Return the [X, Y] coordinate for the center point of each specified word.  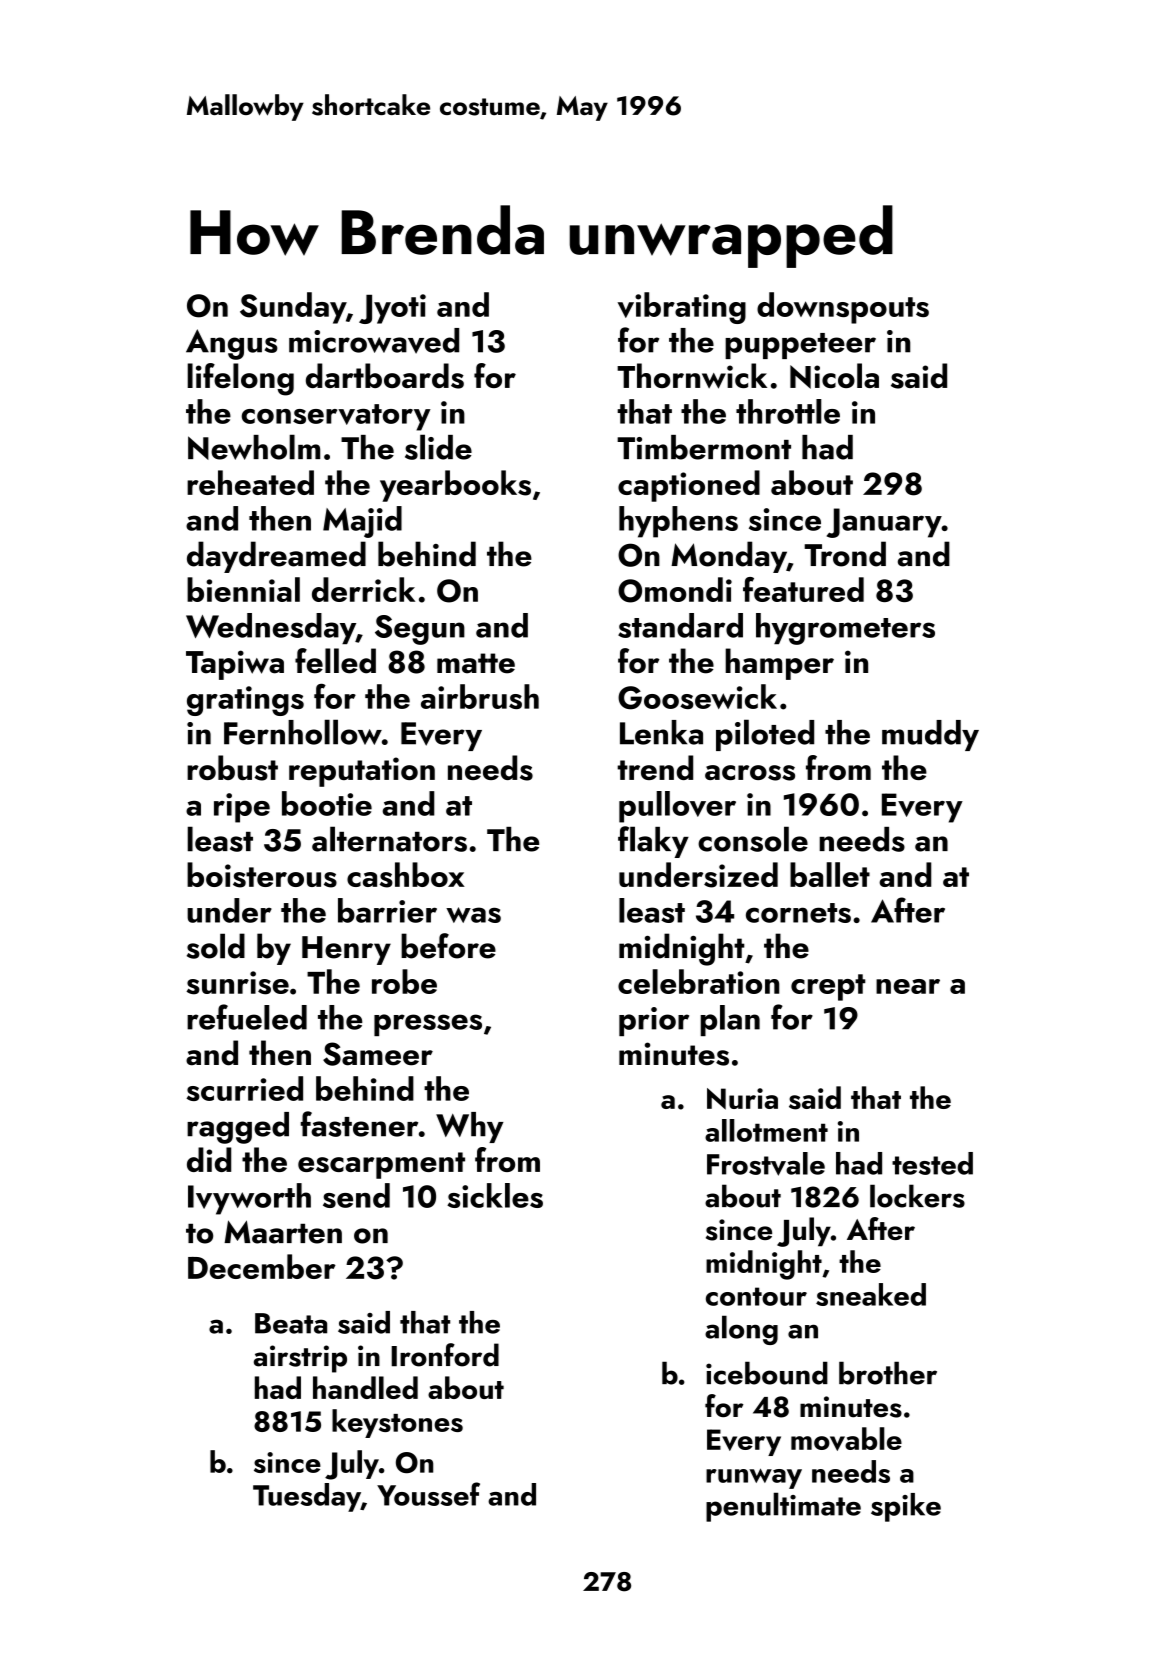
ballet [830, 874]
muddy [930, 735]
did [209, 1159]
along [741, 1330]
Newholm [254, 447]
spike [906, 1507]
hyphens [678, 522]
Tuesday [307, 1497]
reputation [362, 772]
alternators [389, 839]
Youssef [428, 1494]
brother [888, 1373]
